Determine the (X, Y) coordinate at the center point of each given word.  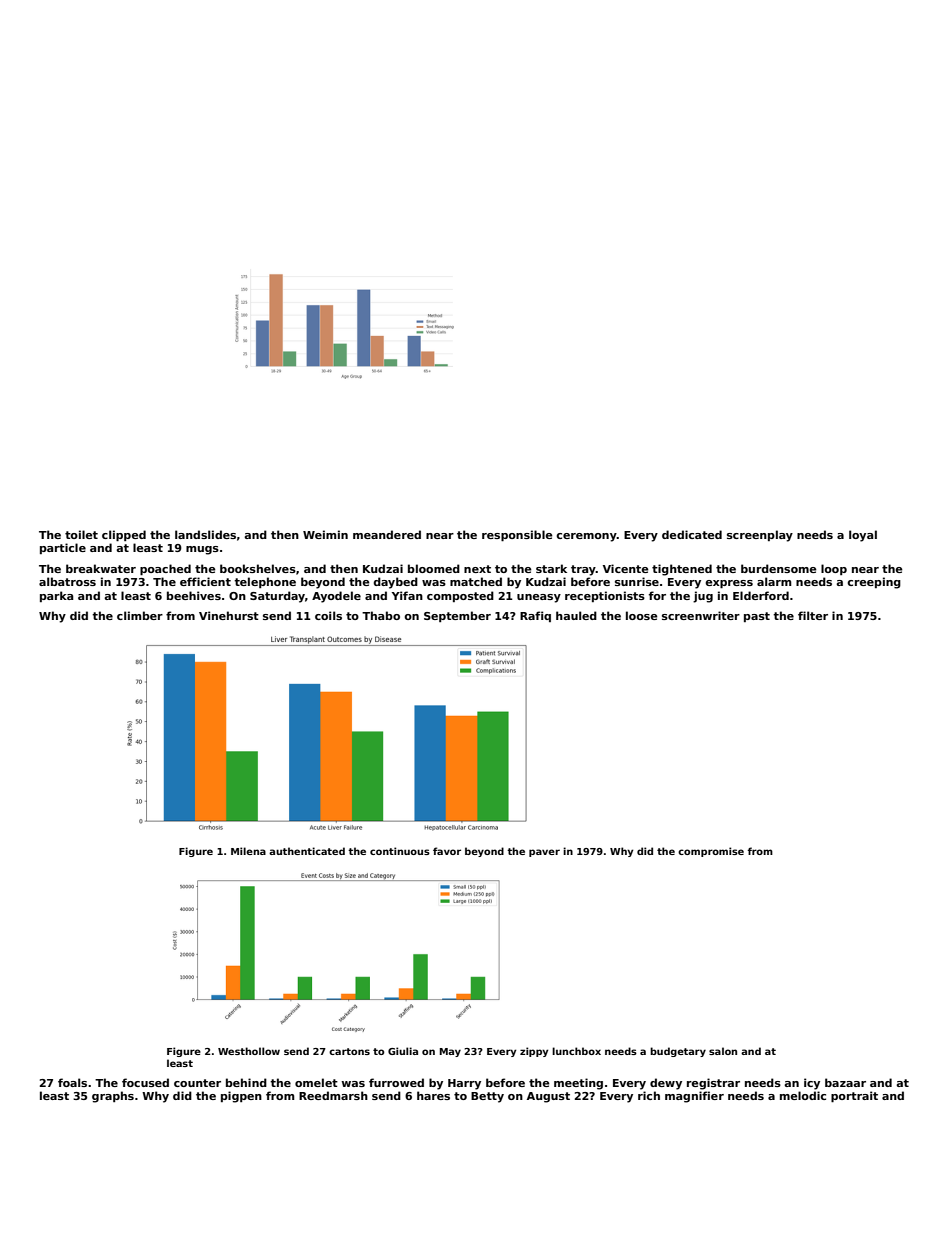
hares (433, 1095)
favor (447, 851)
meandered (387, 534)
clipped (124, 535)
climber (140, 615)
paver (544, 853)
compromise (711, 852)
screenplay (760, 536)
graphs (113, 1097)
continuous (400, 851)
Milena (248, 851)
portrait (854, 1096)
